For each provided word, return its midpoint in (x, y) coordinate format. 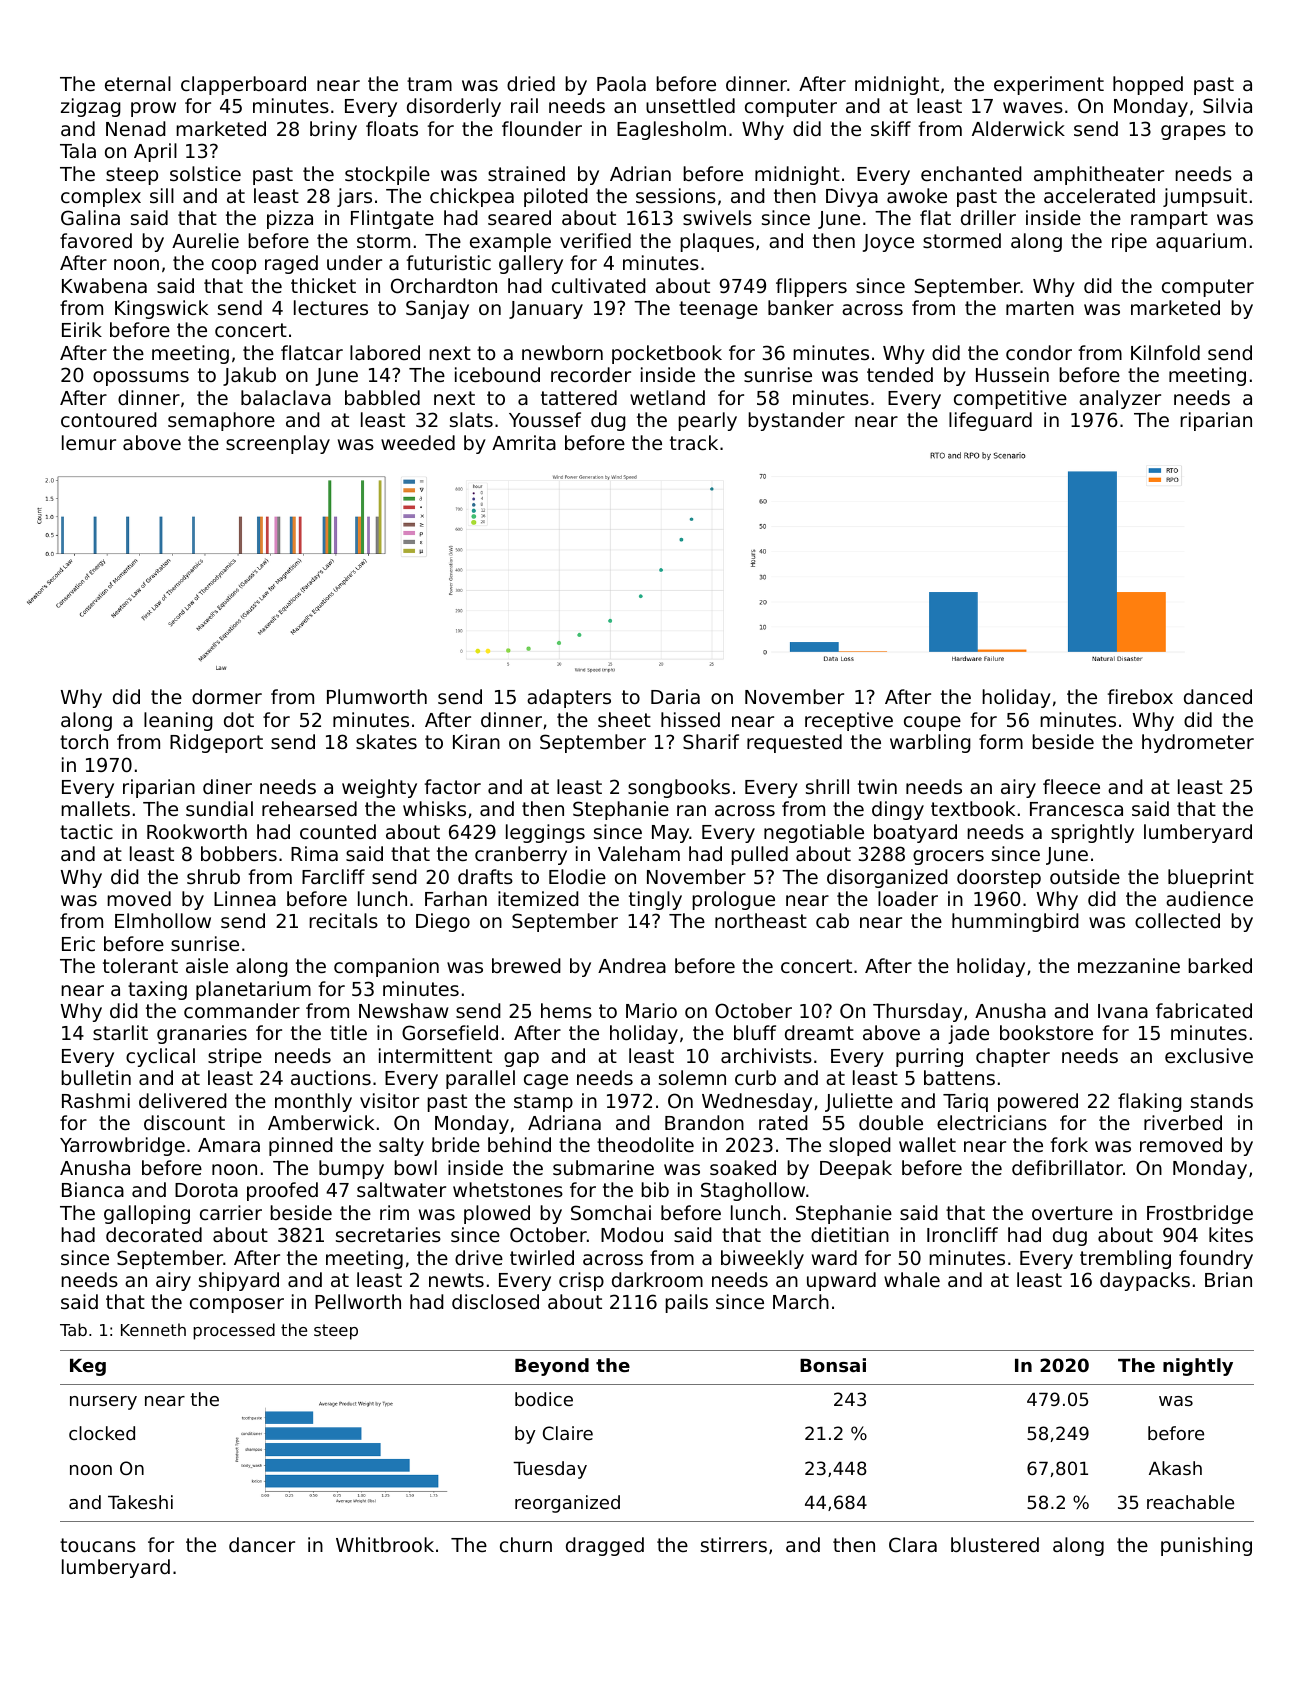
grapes (1193, 132)
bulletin (96, 1077)
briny (333, 130)
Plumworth (377, 696)
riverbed (1183, 1122)
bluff (755, 1032)
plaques (717, 242)
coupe (932, 723)
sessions (676, 195)
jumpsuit (1205, 197)
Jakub (249, 376)
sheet (624, 719)
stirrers (734, 1544)
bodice (544, 1399)
